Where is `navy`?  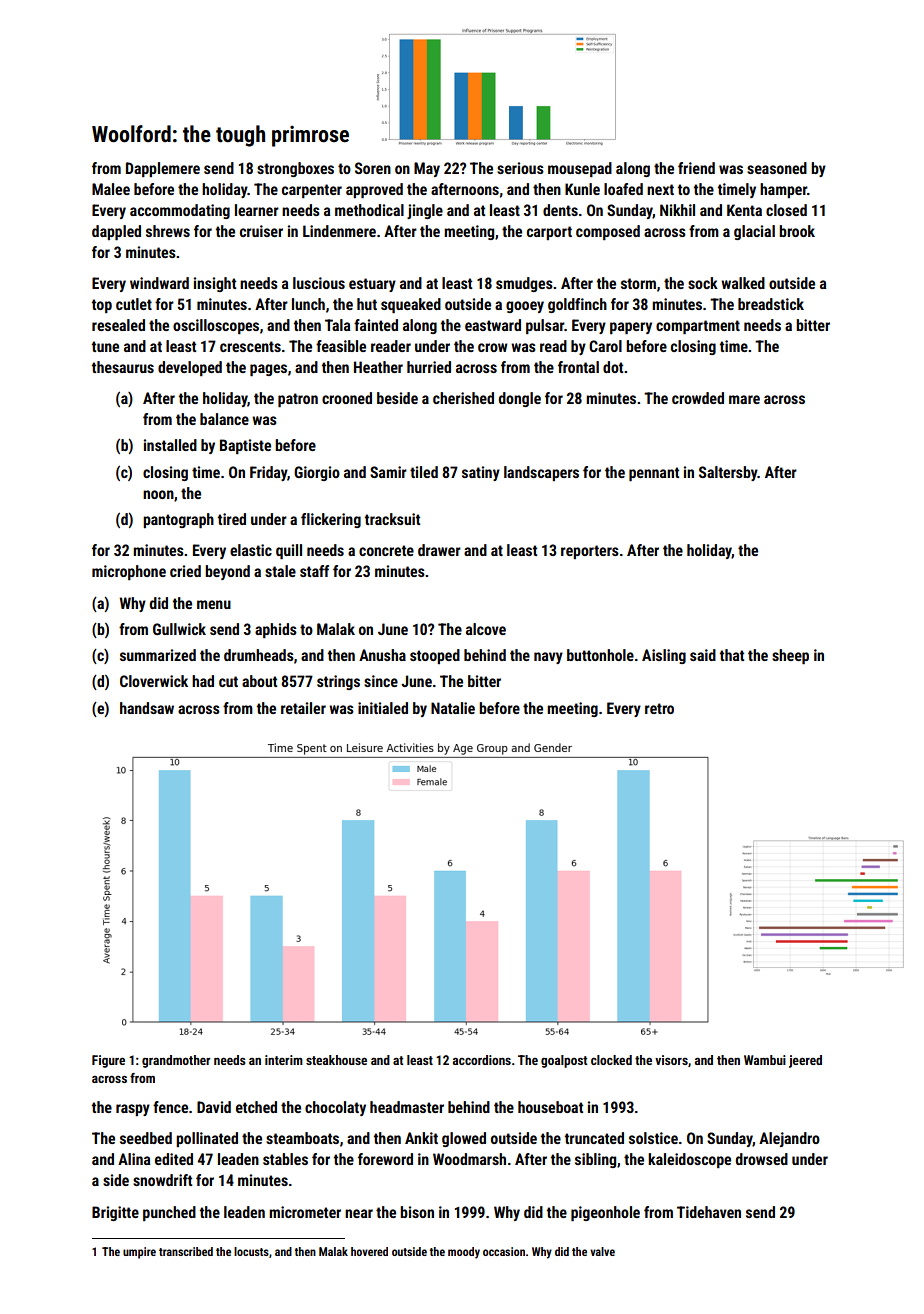
navy is located at coordinates (548, 658).
